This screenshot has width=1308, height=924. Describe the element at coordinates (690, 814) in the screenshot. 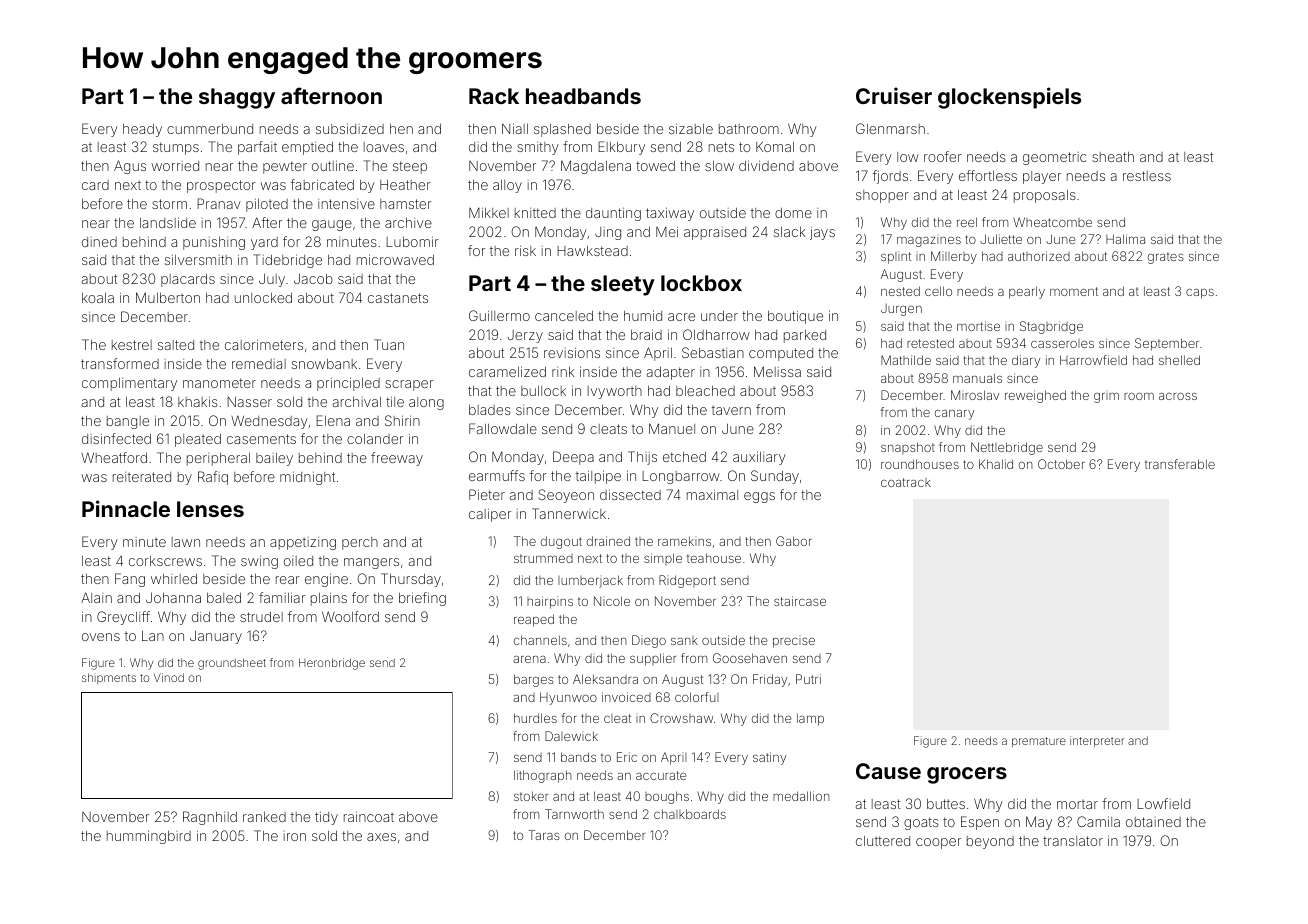

I see `chalkboards` at that location.
